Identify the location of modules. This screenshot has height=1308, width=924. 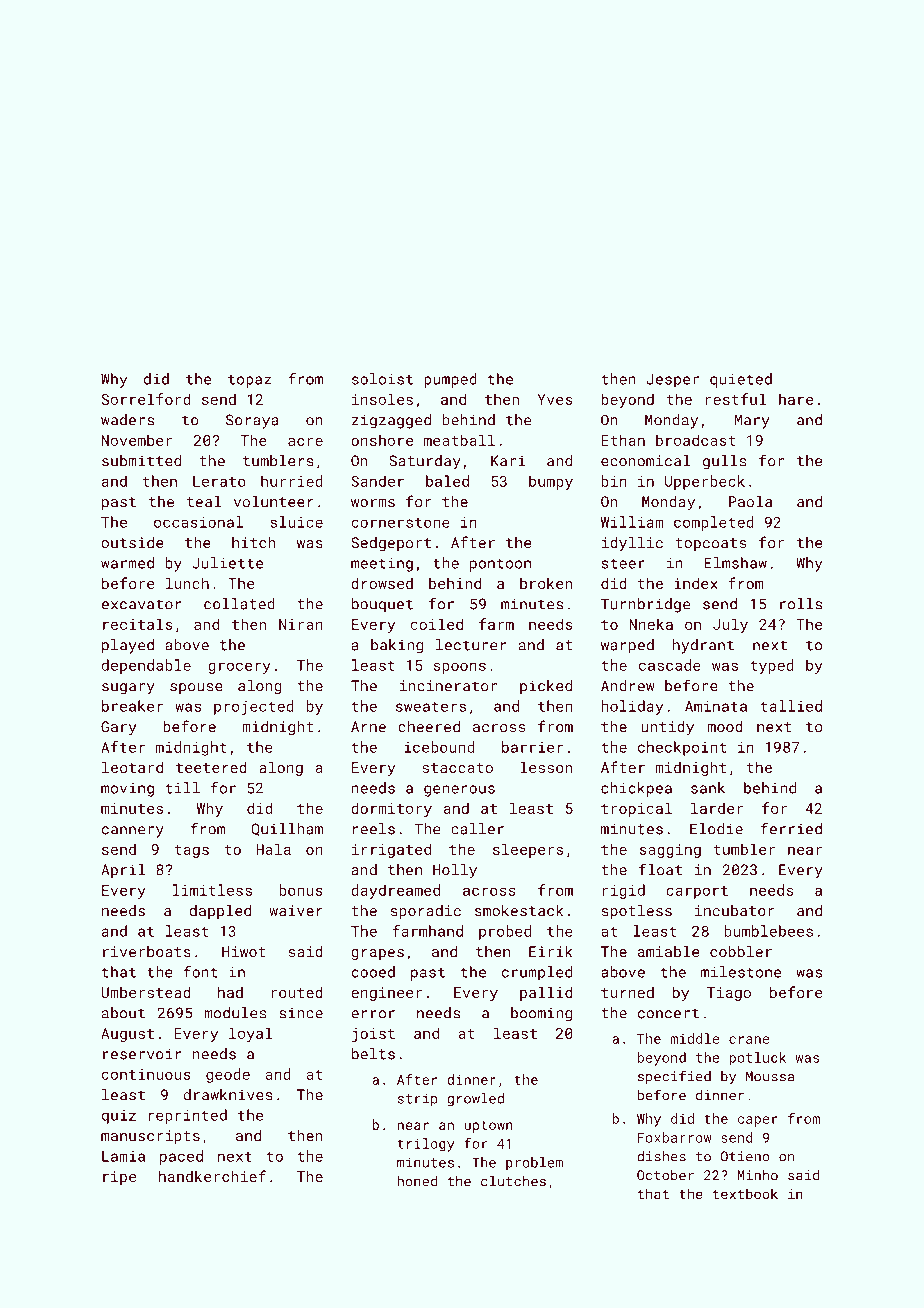
(235, 1013).
